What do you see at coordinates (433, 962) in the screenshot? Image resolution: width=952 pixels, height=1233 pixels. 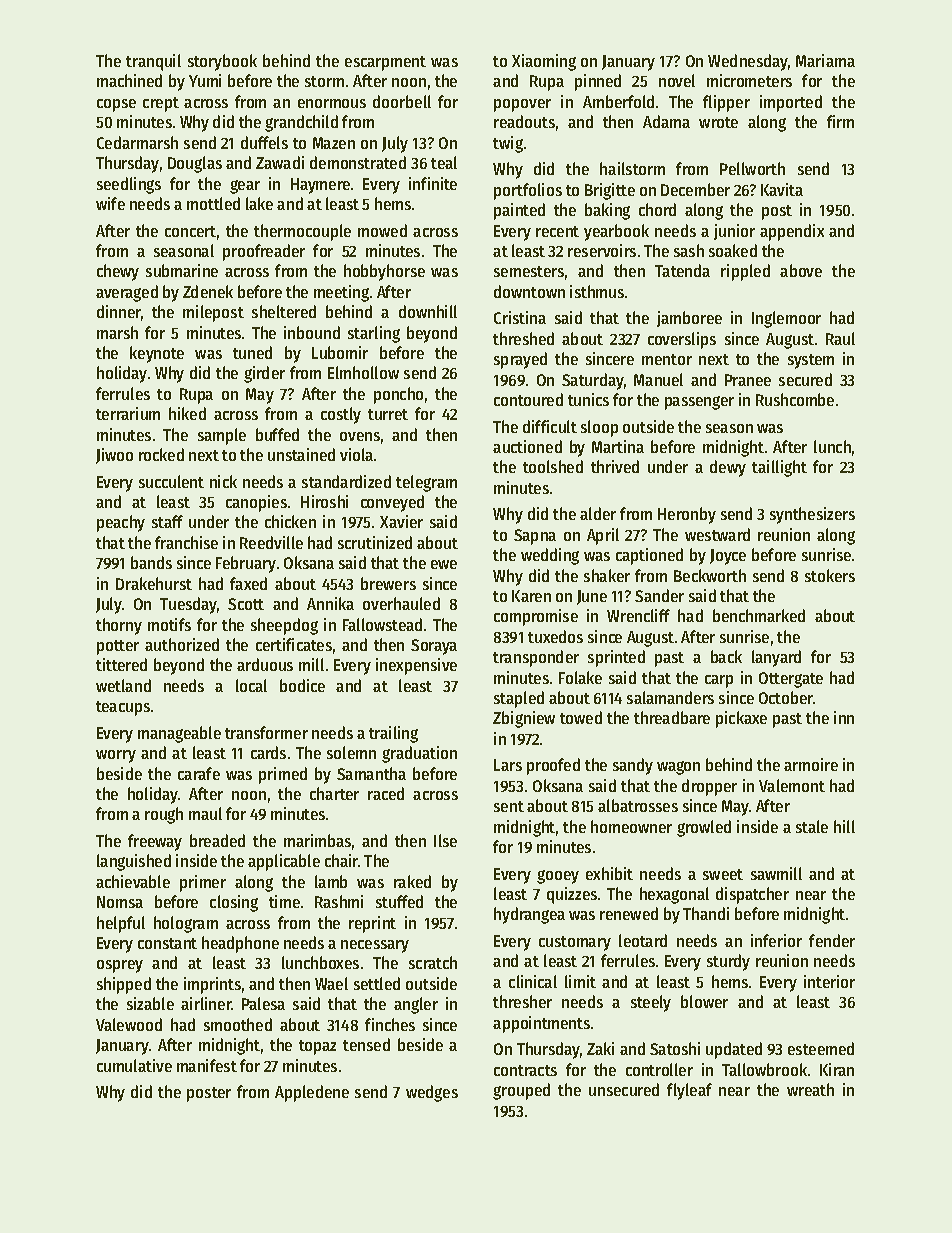 I see `scratch` at bounding box center [433, 962].
